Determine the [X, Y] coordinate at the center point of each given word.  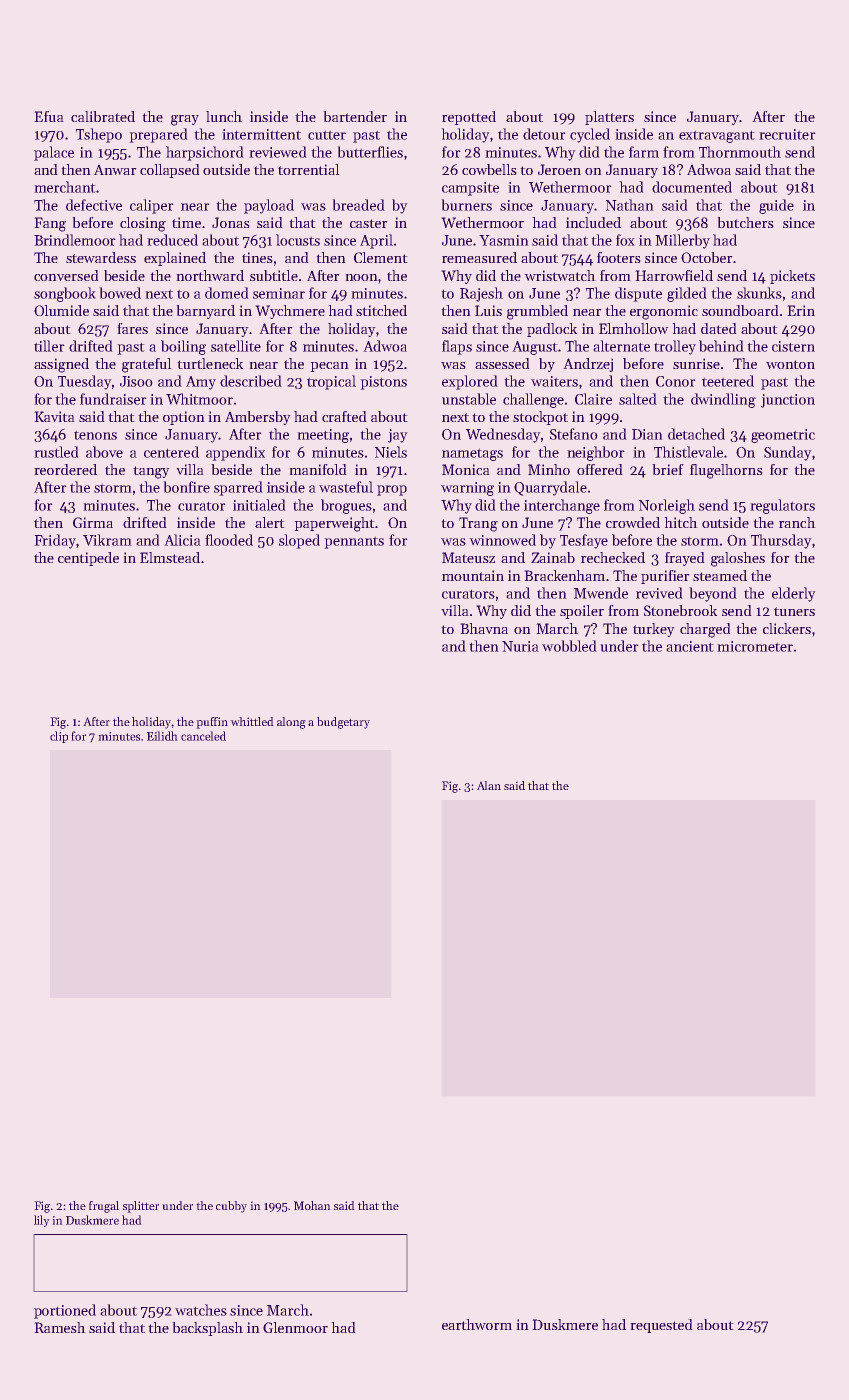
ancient [690, 646]
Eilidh [162, 736]
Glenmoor [295, 1327]
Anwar [115, 170]
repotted [469, 118]
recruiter [787, 134]
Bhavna [484, 628]
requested [661, 1326]
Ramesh [60, 1327]
